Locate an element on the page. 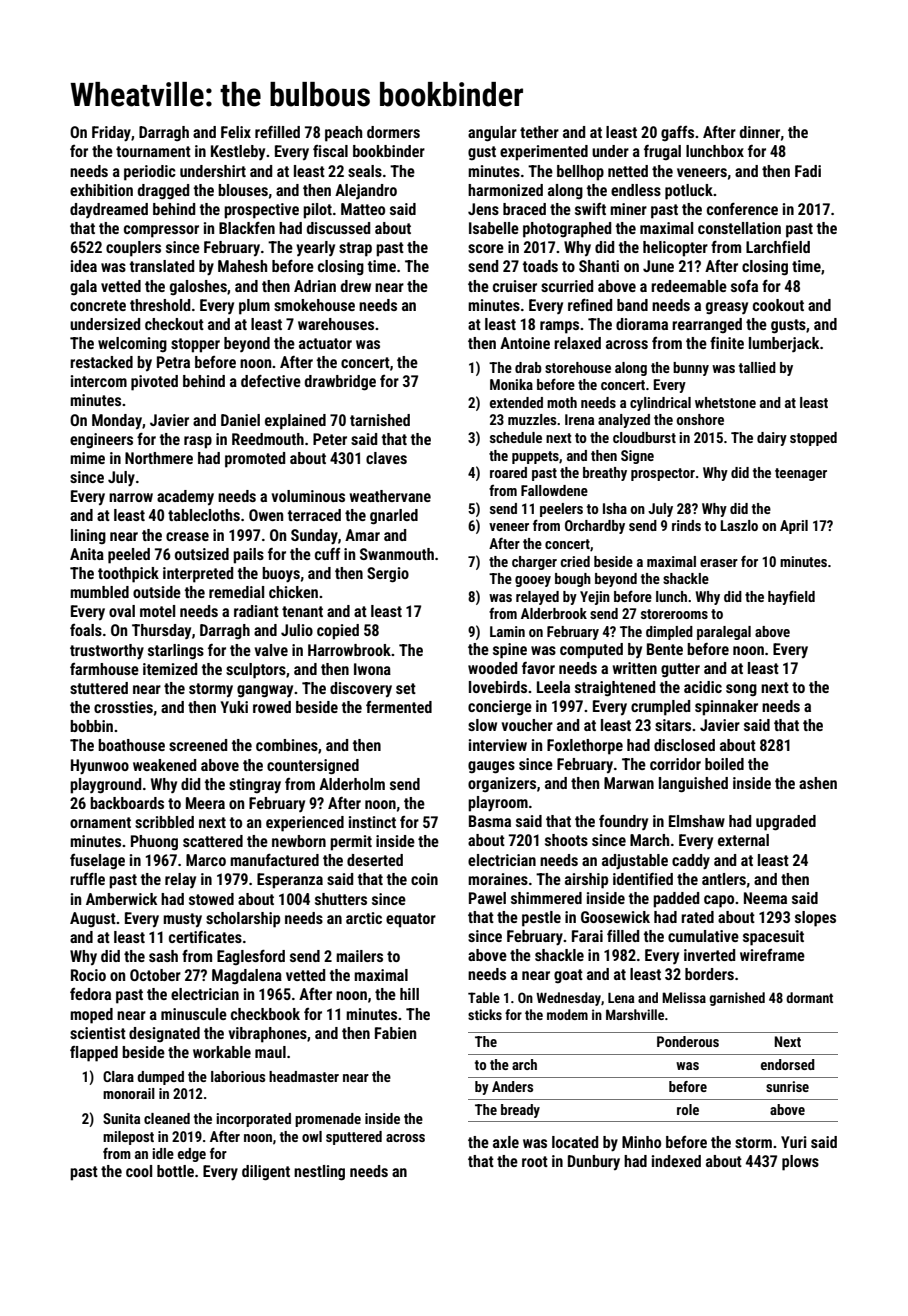 This document has height=1316, width=908. charger is located at coordinates (534, 563).
